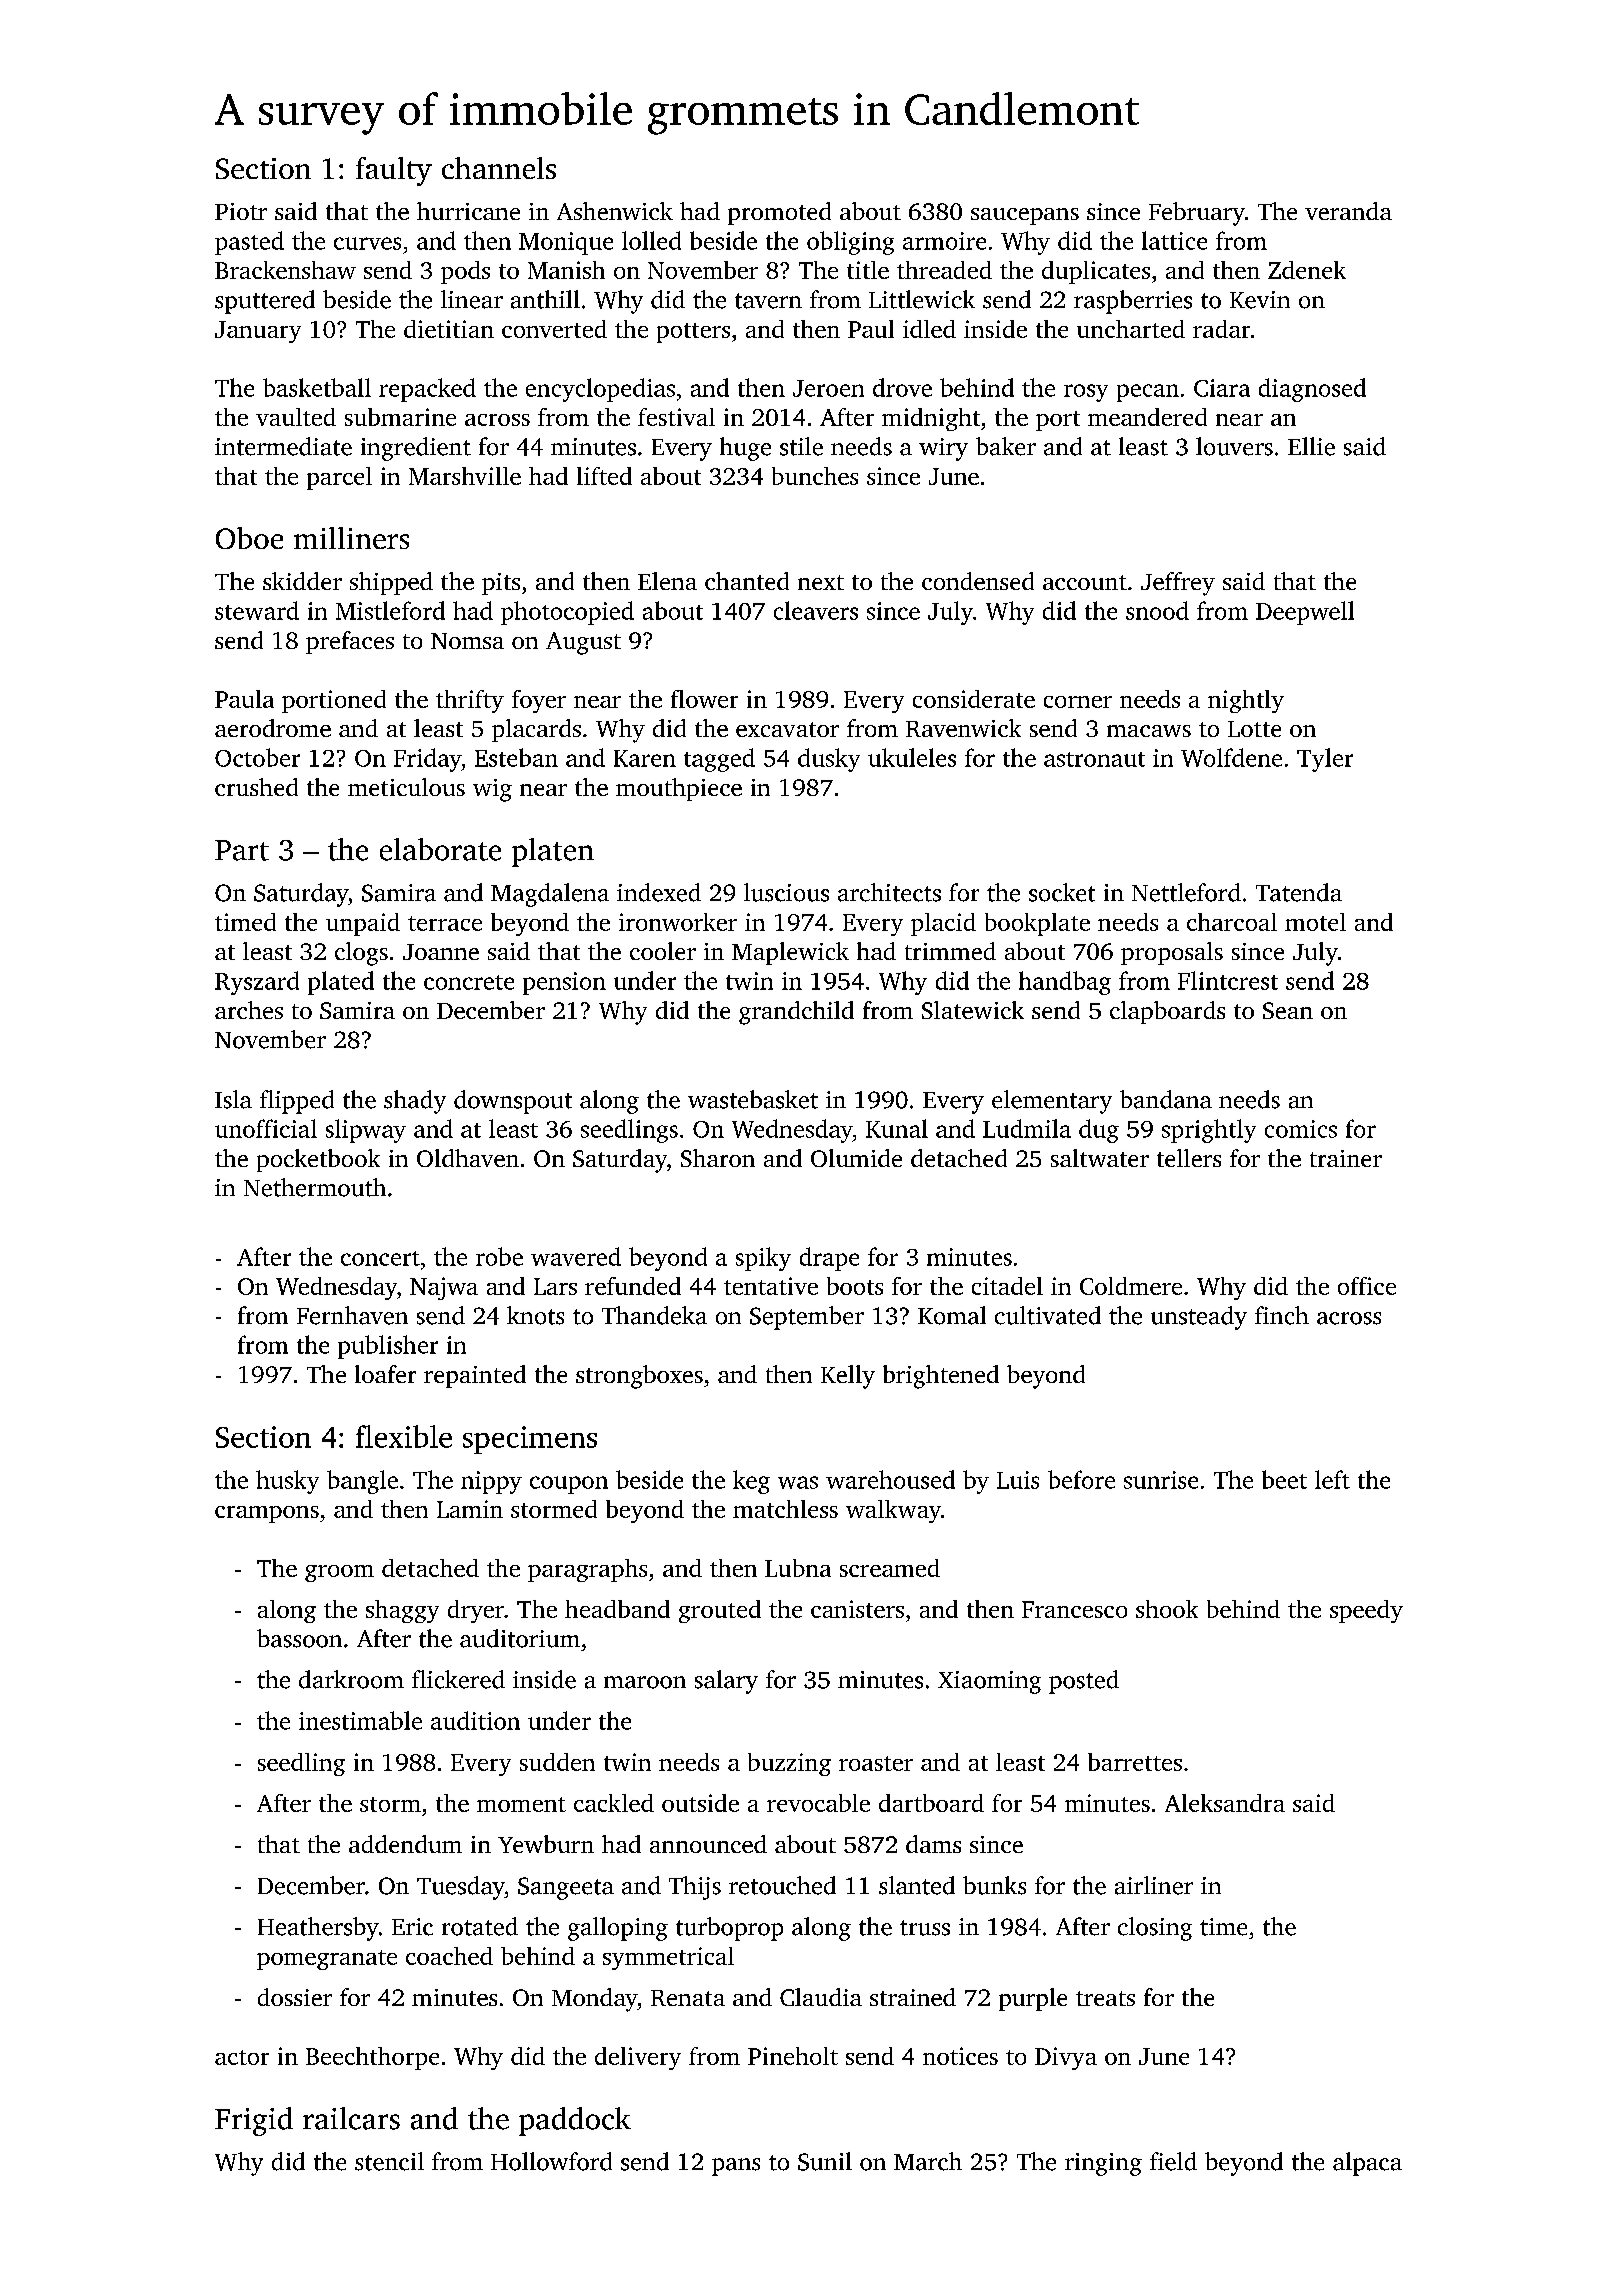 The width and height of the page is (1620, 2292). Describe the element at coordinates (944, 241) in the page. I see `armoire` at that location.
